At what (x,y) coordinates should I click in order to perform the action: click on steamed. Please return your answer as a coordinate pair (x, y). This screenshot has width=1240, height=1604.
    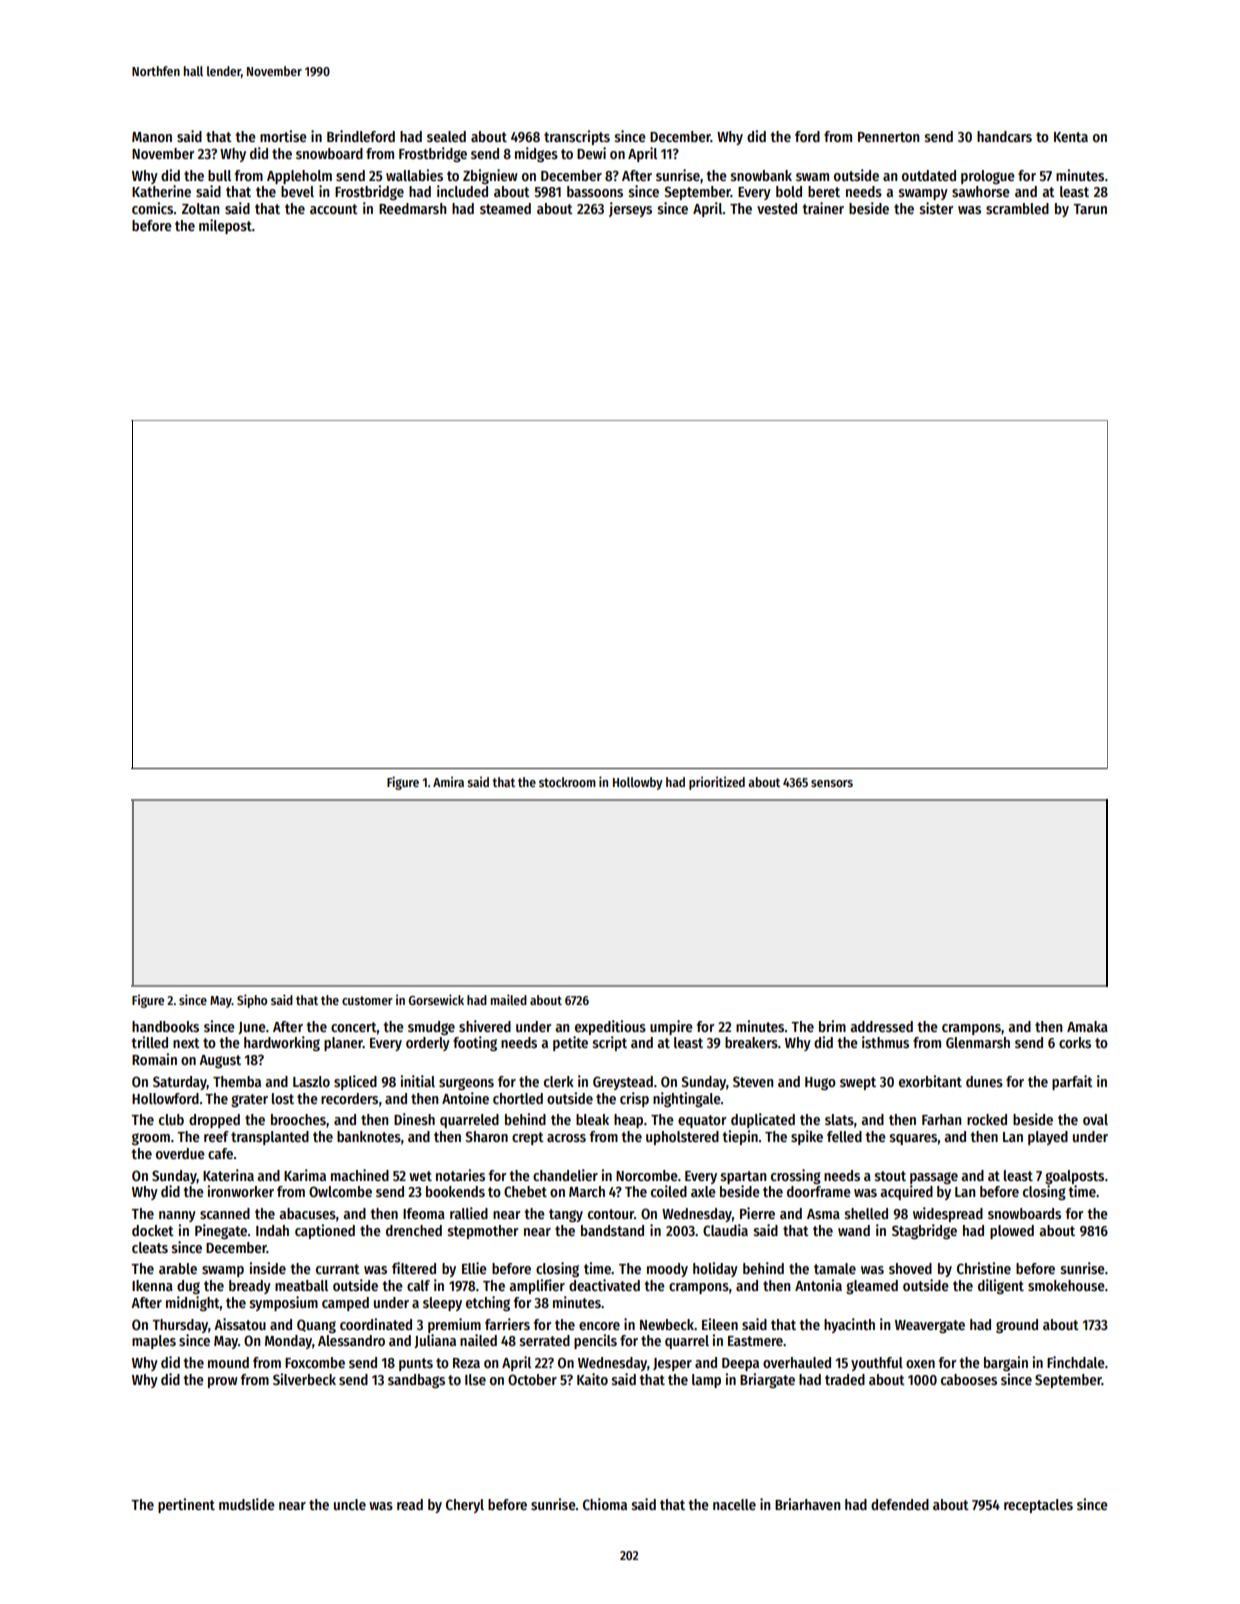
    Looking at the image, I should click on (505, 208).
